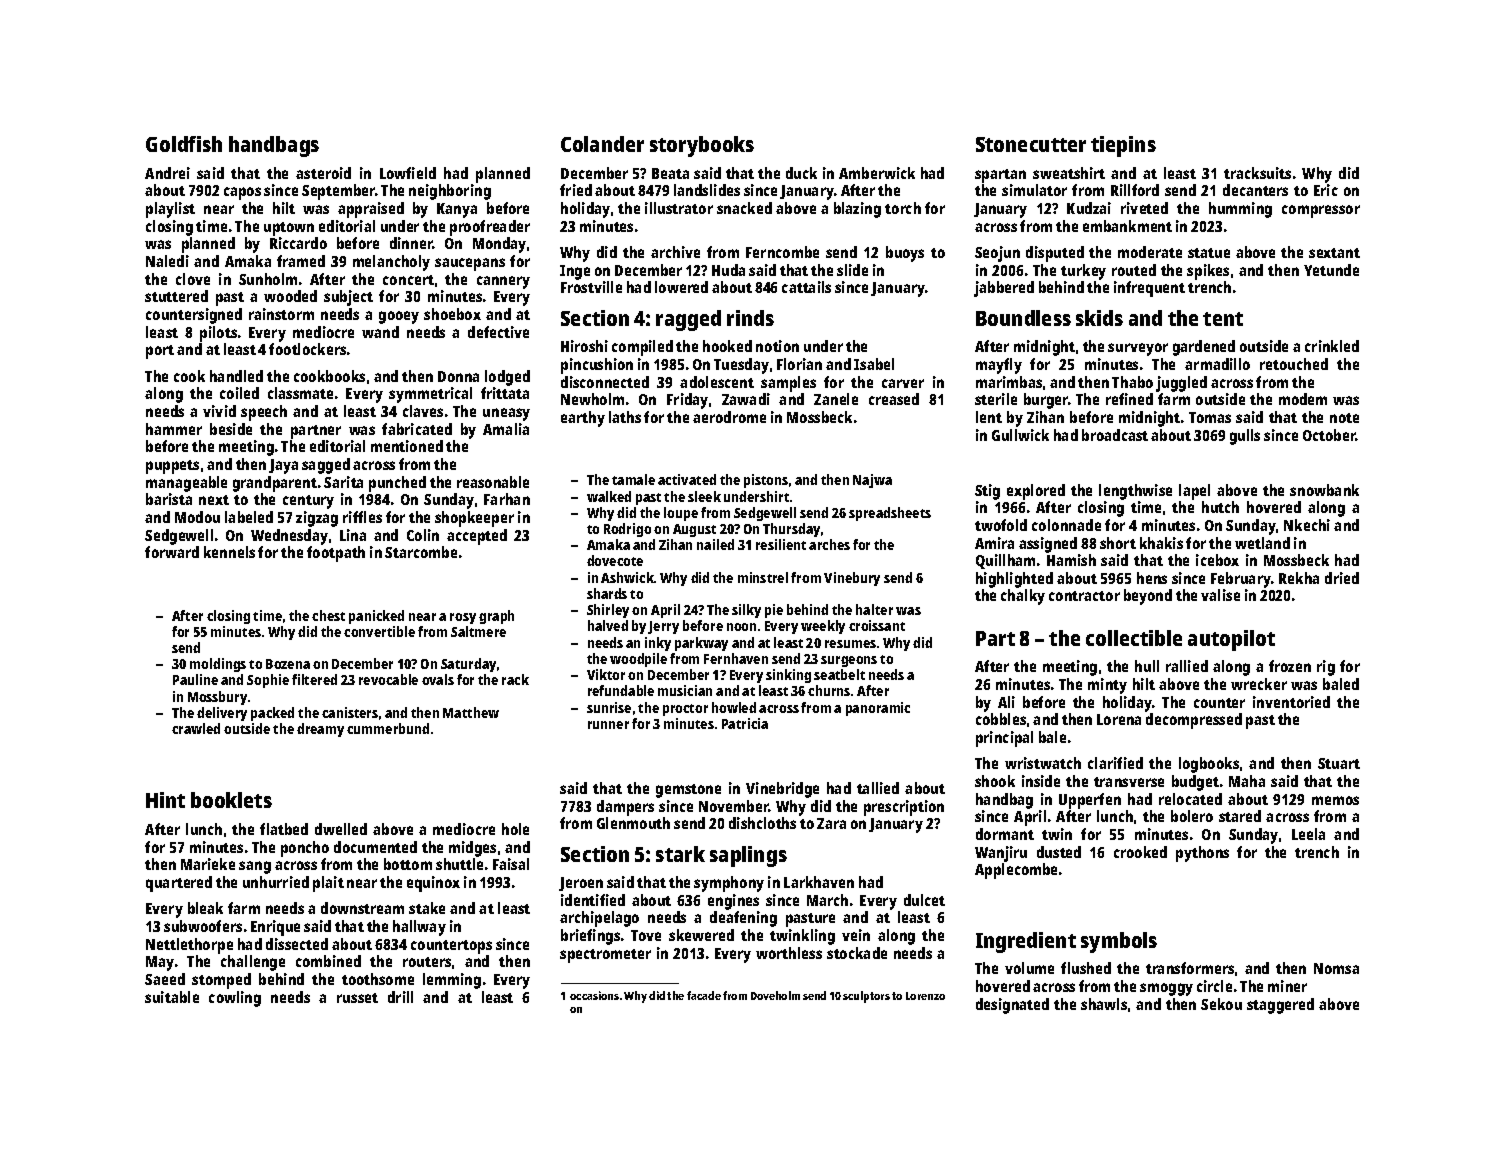 This image has width=1506, height=1164. I want to click on inky, so click(658, 644).
